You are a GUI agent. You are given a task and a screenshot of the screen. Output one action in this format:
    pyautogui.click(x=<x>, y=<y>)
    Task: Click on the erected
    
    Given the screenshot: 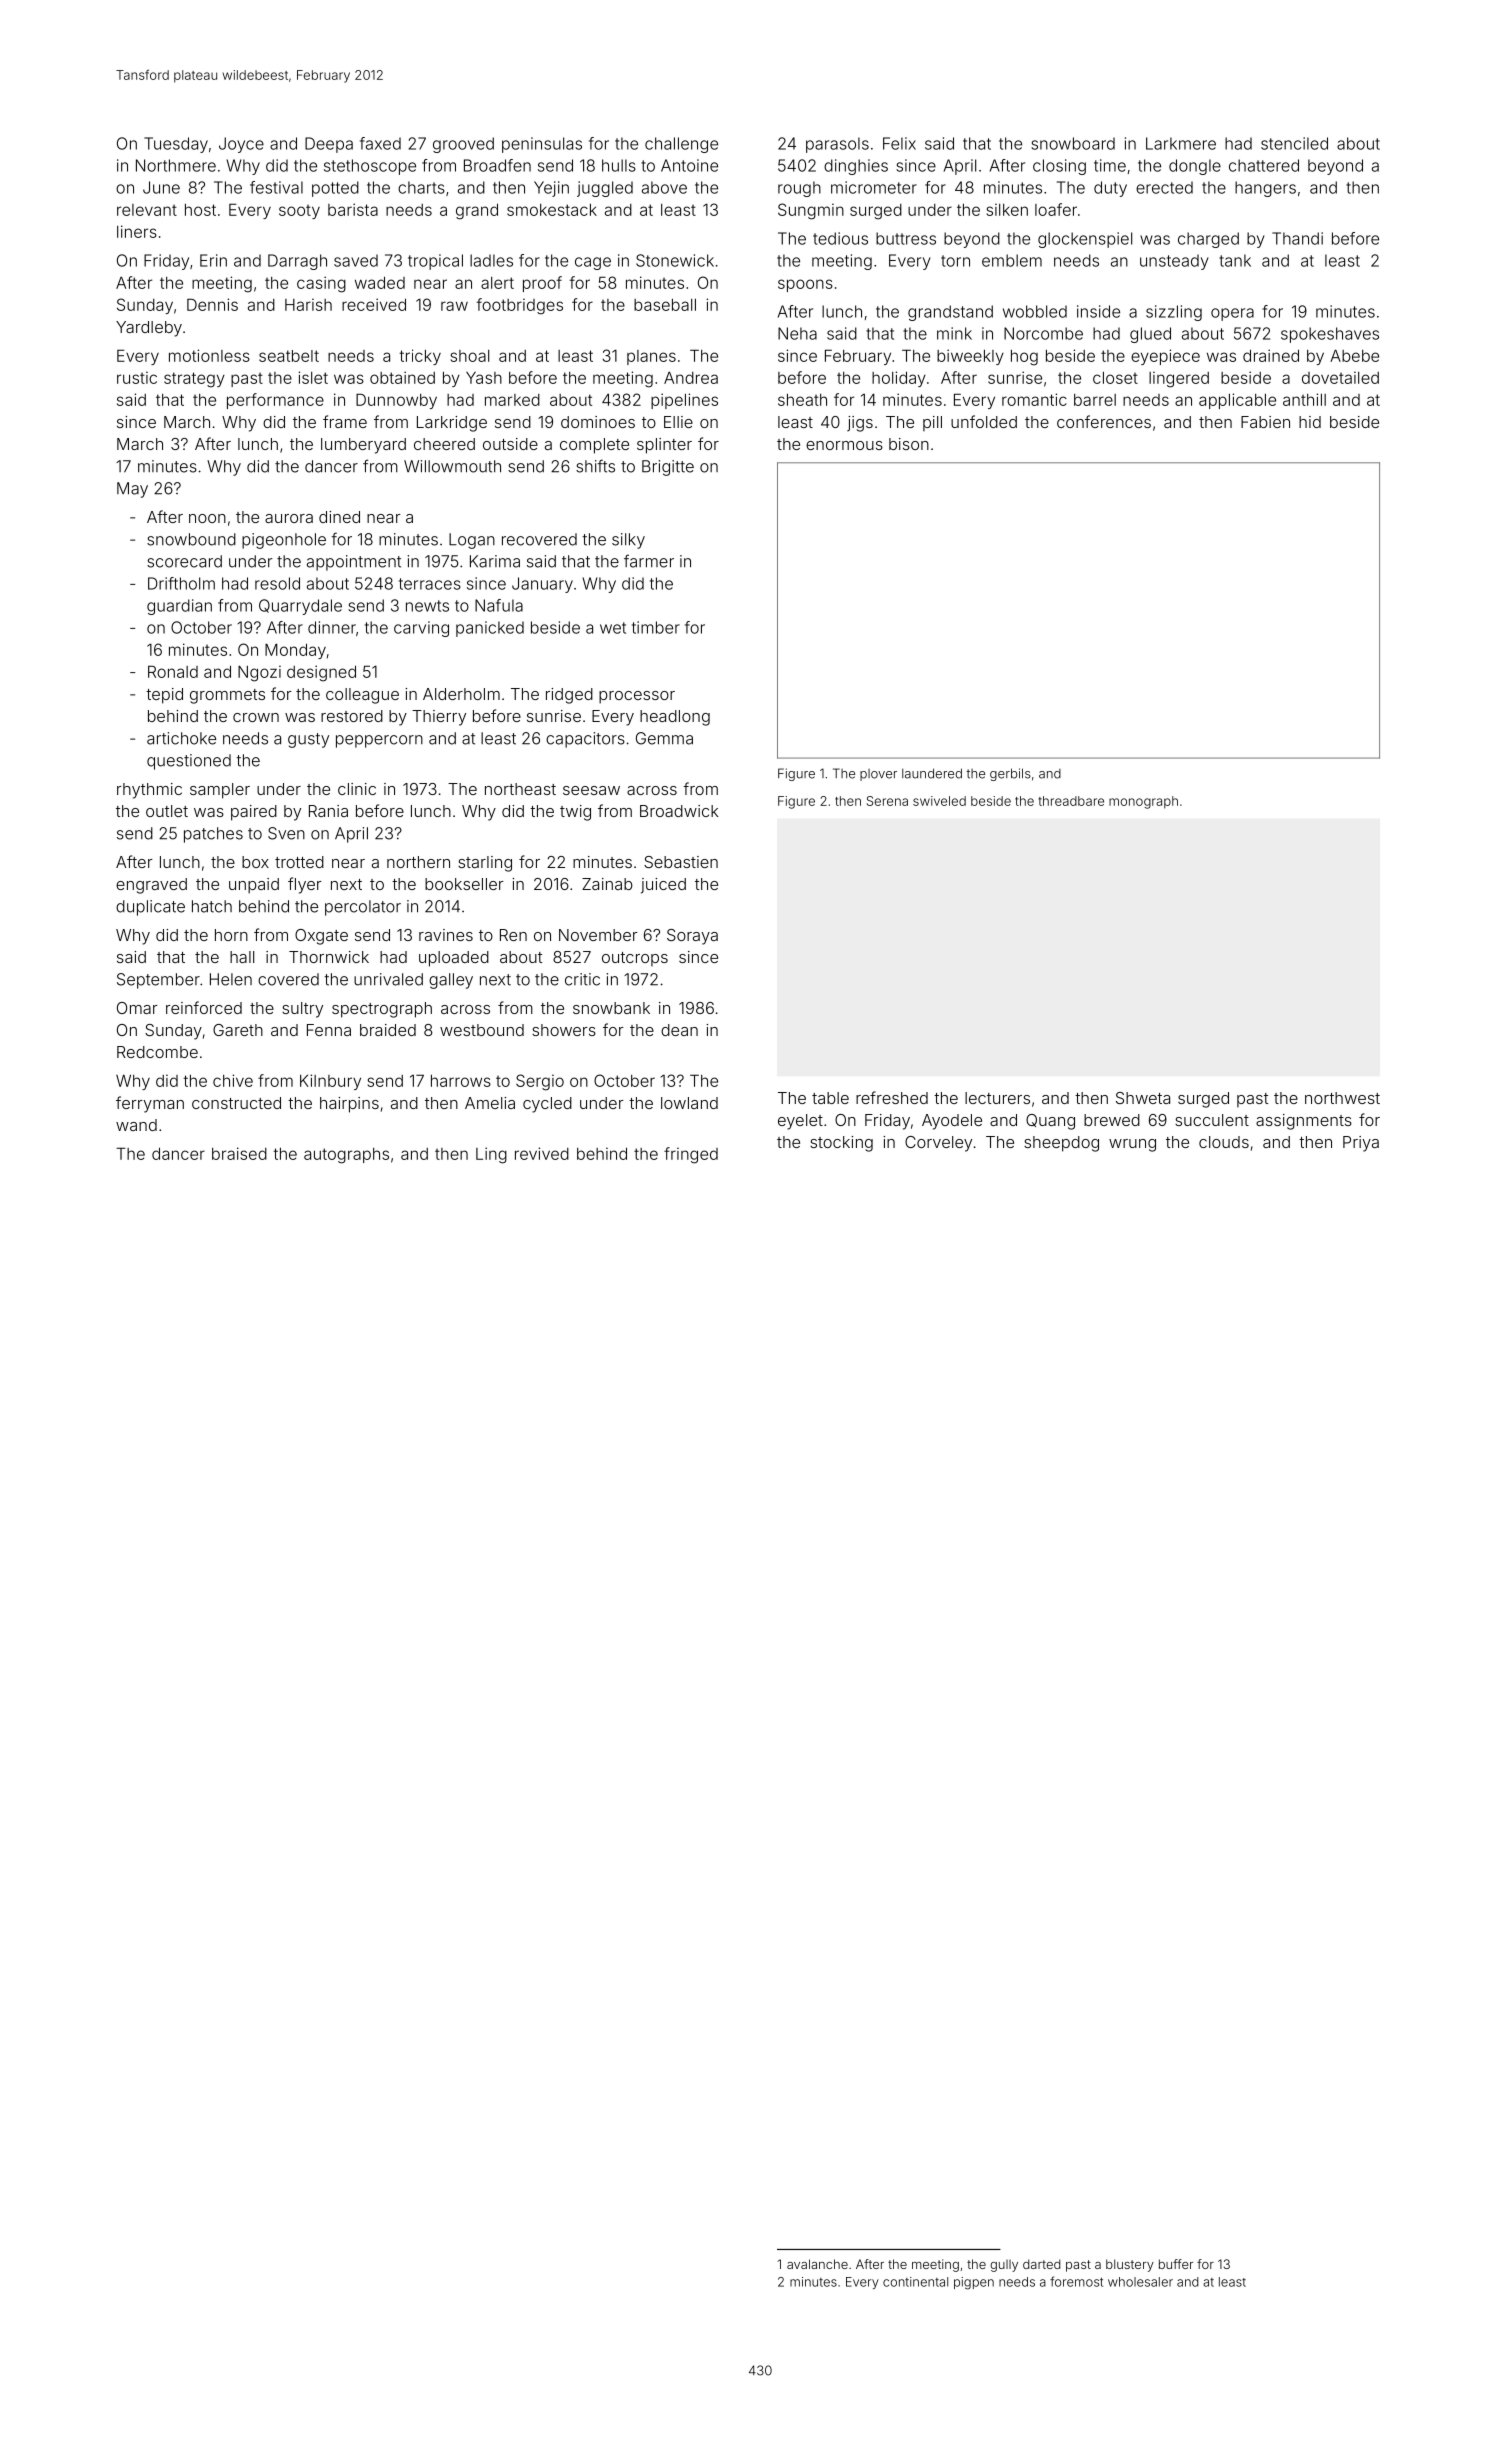 What is the action you would take?
    pyautogui.click(x=1164, y=187)
